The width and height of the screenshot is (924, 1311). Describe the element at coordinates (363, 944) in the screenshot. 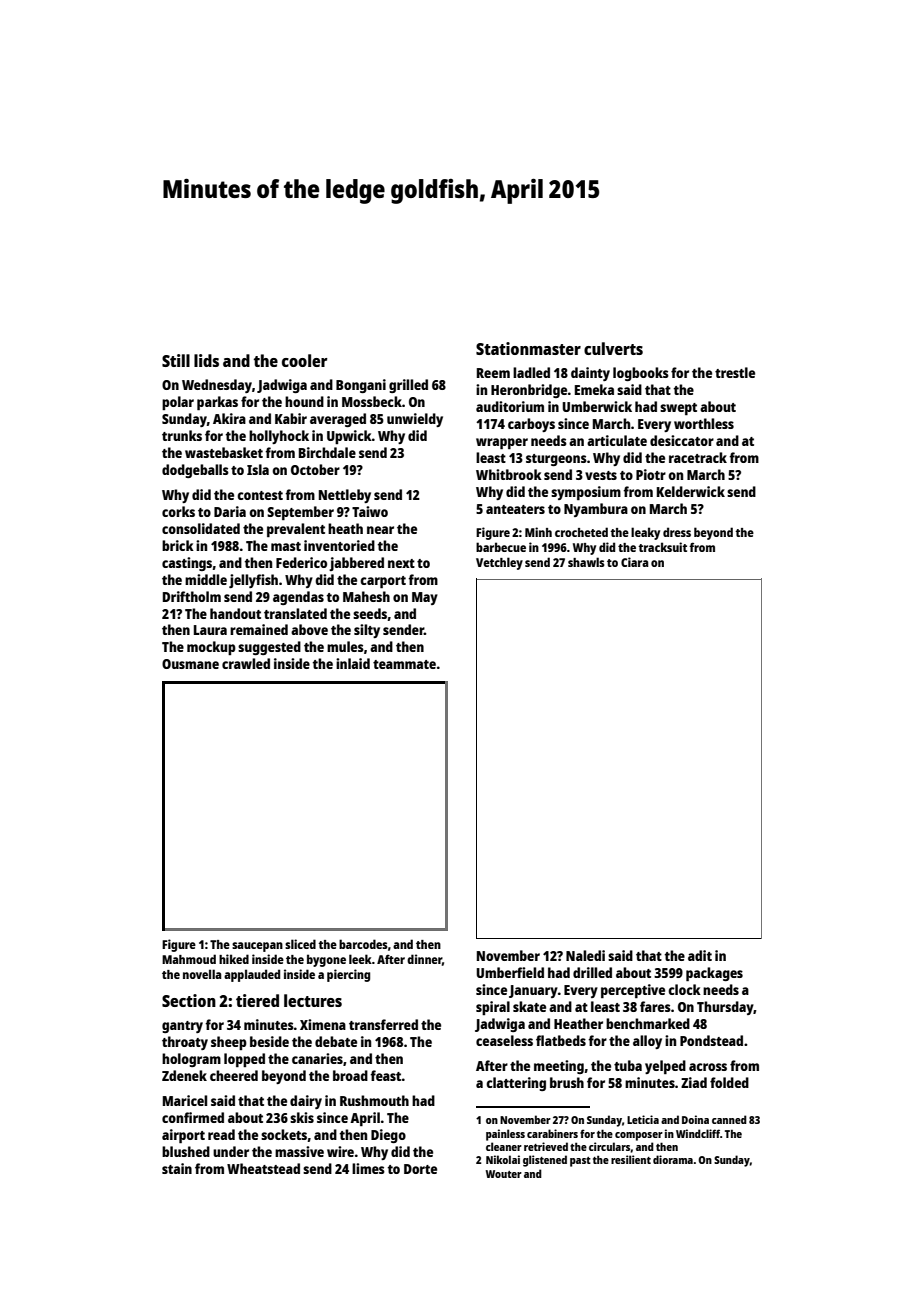

I see `barcodes` at that location.
